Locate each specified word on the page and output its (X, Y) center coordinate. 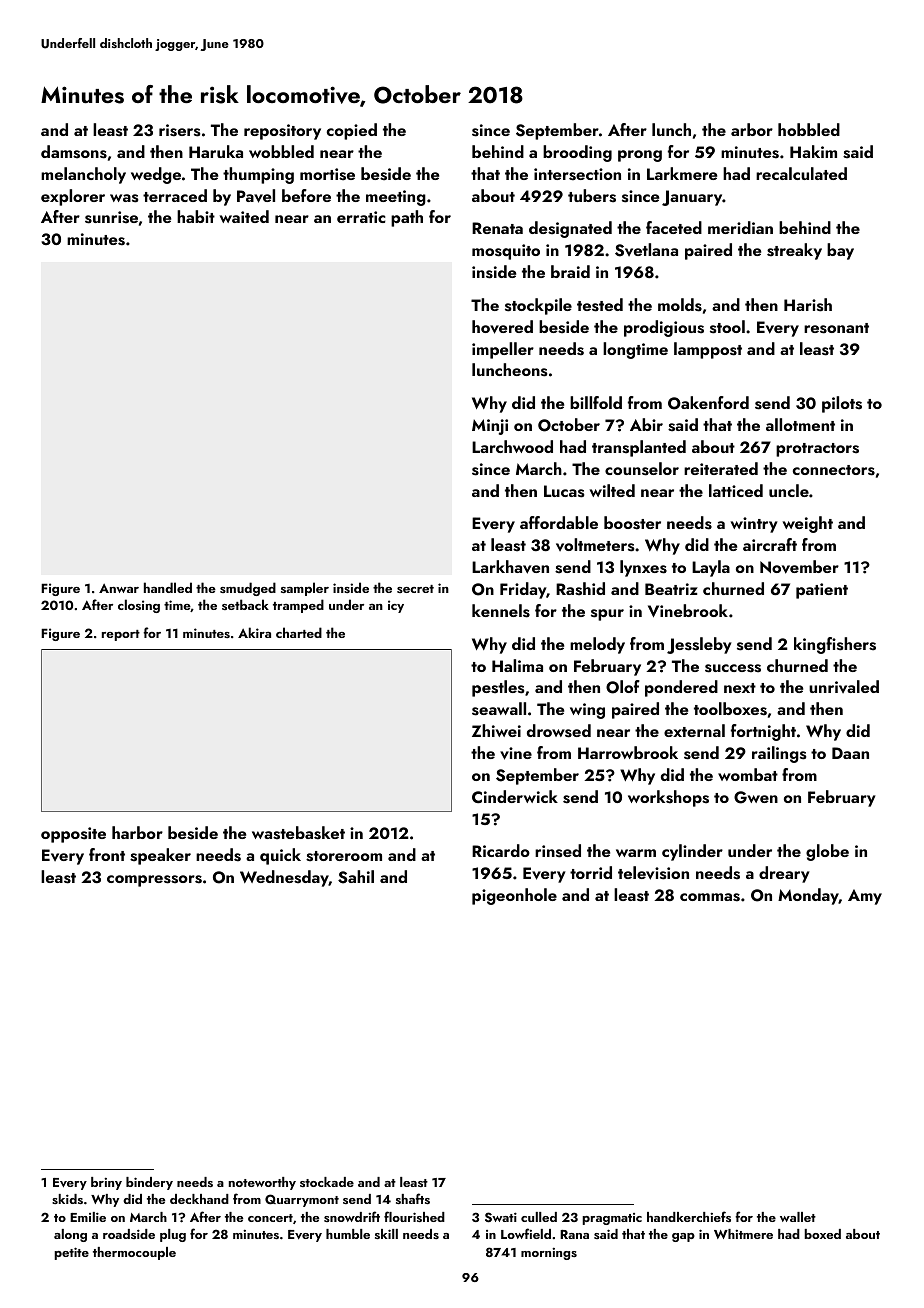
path (407, 218)
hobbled (809, 129)
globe (827, 852)
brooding (577, 153)
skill (386, 1234)
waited (244, 216)
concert (270, 1218)
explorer (73, 197)
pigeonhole (514, 896)
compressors (154, 881)
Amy (865, 897)
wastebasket (298, 833)
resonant (836, 328)
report (121, 635)
